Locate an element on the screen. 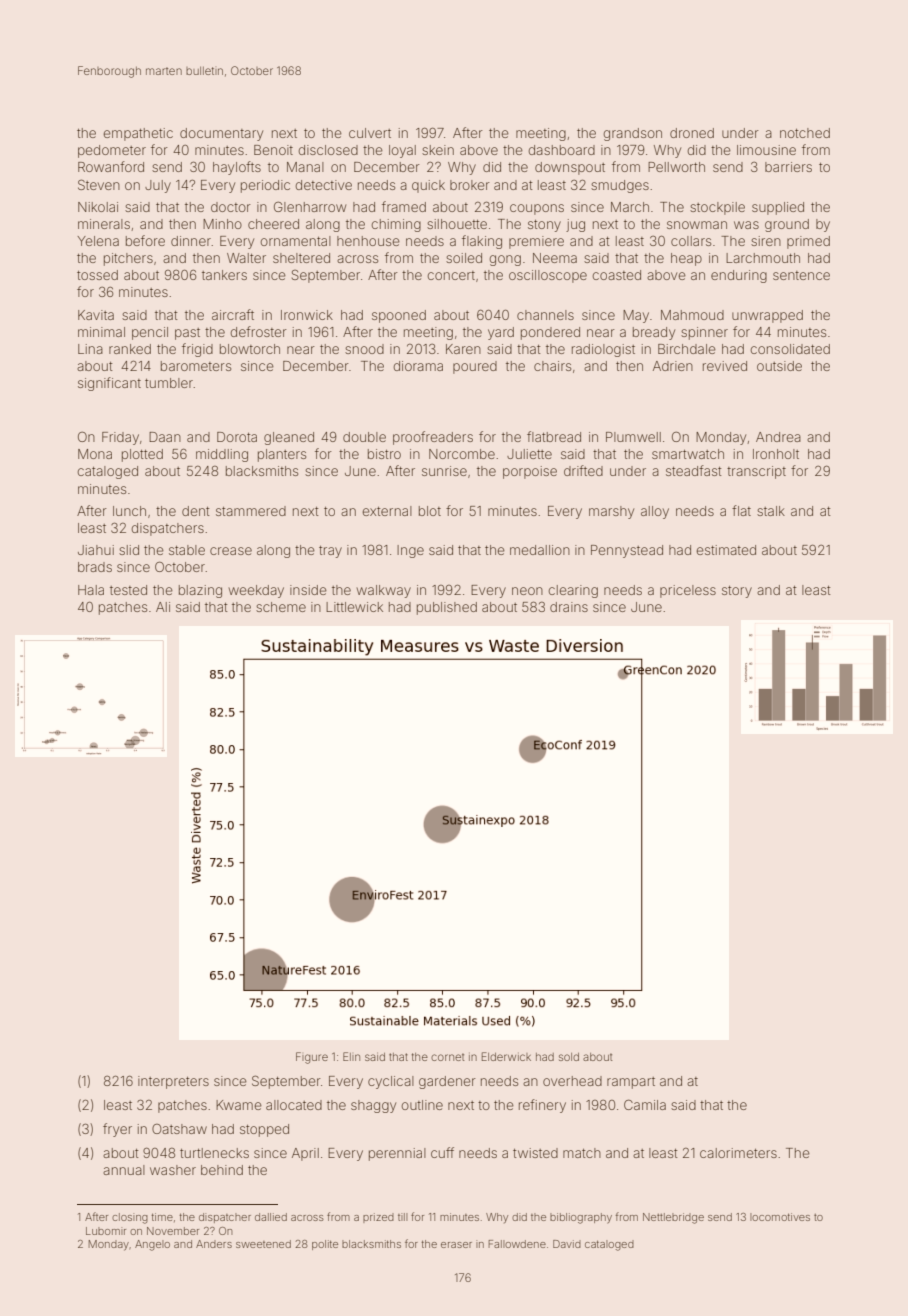  published is located at coordinates (447, 608).
